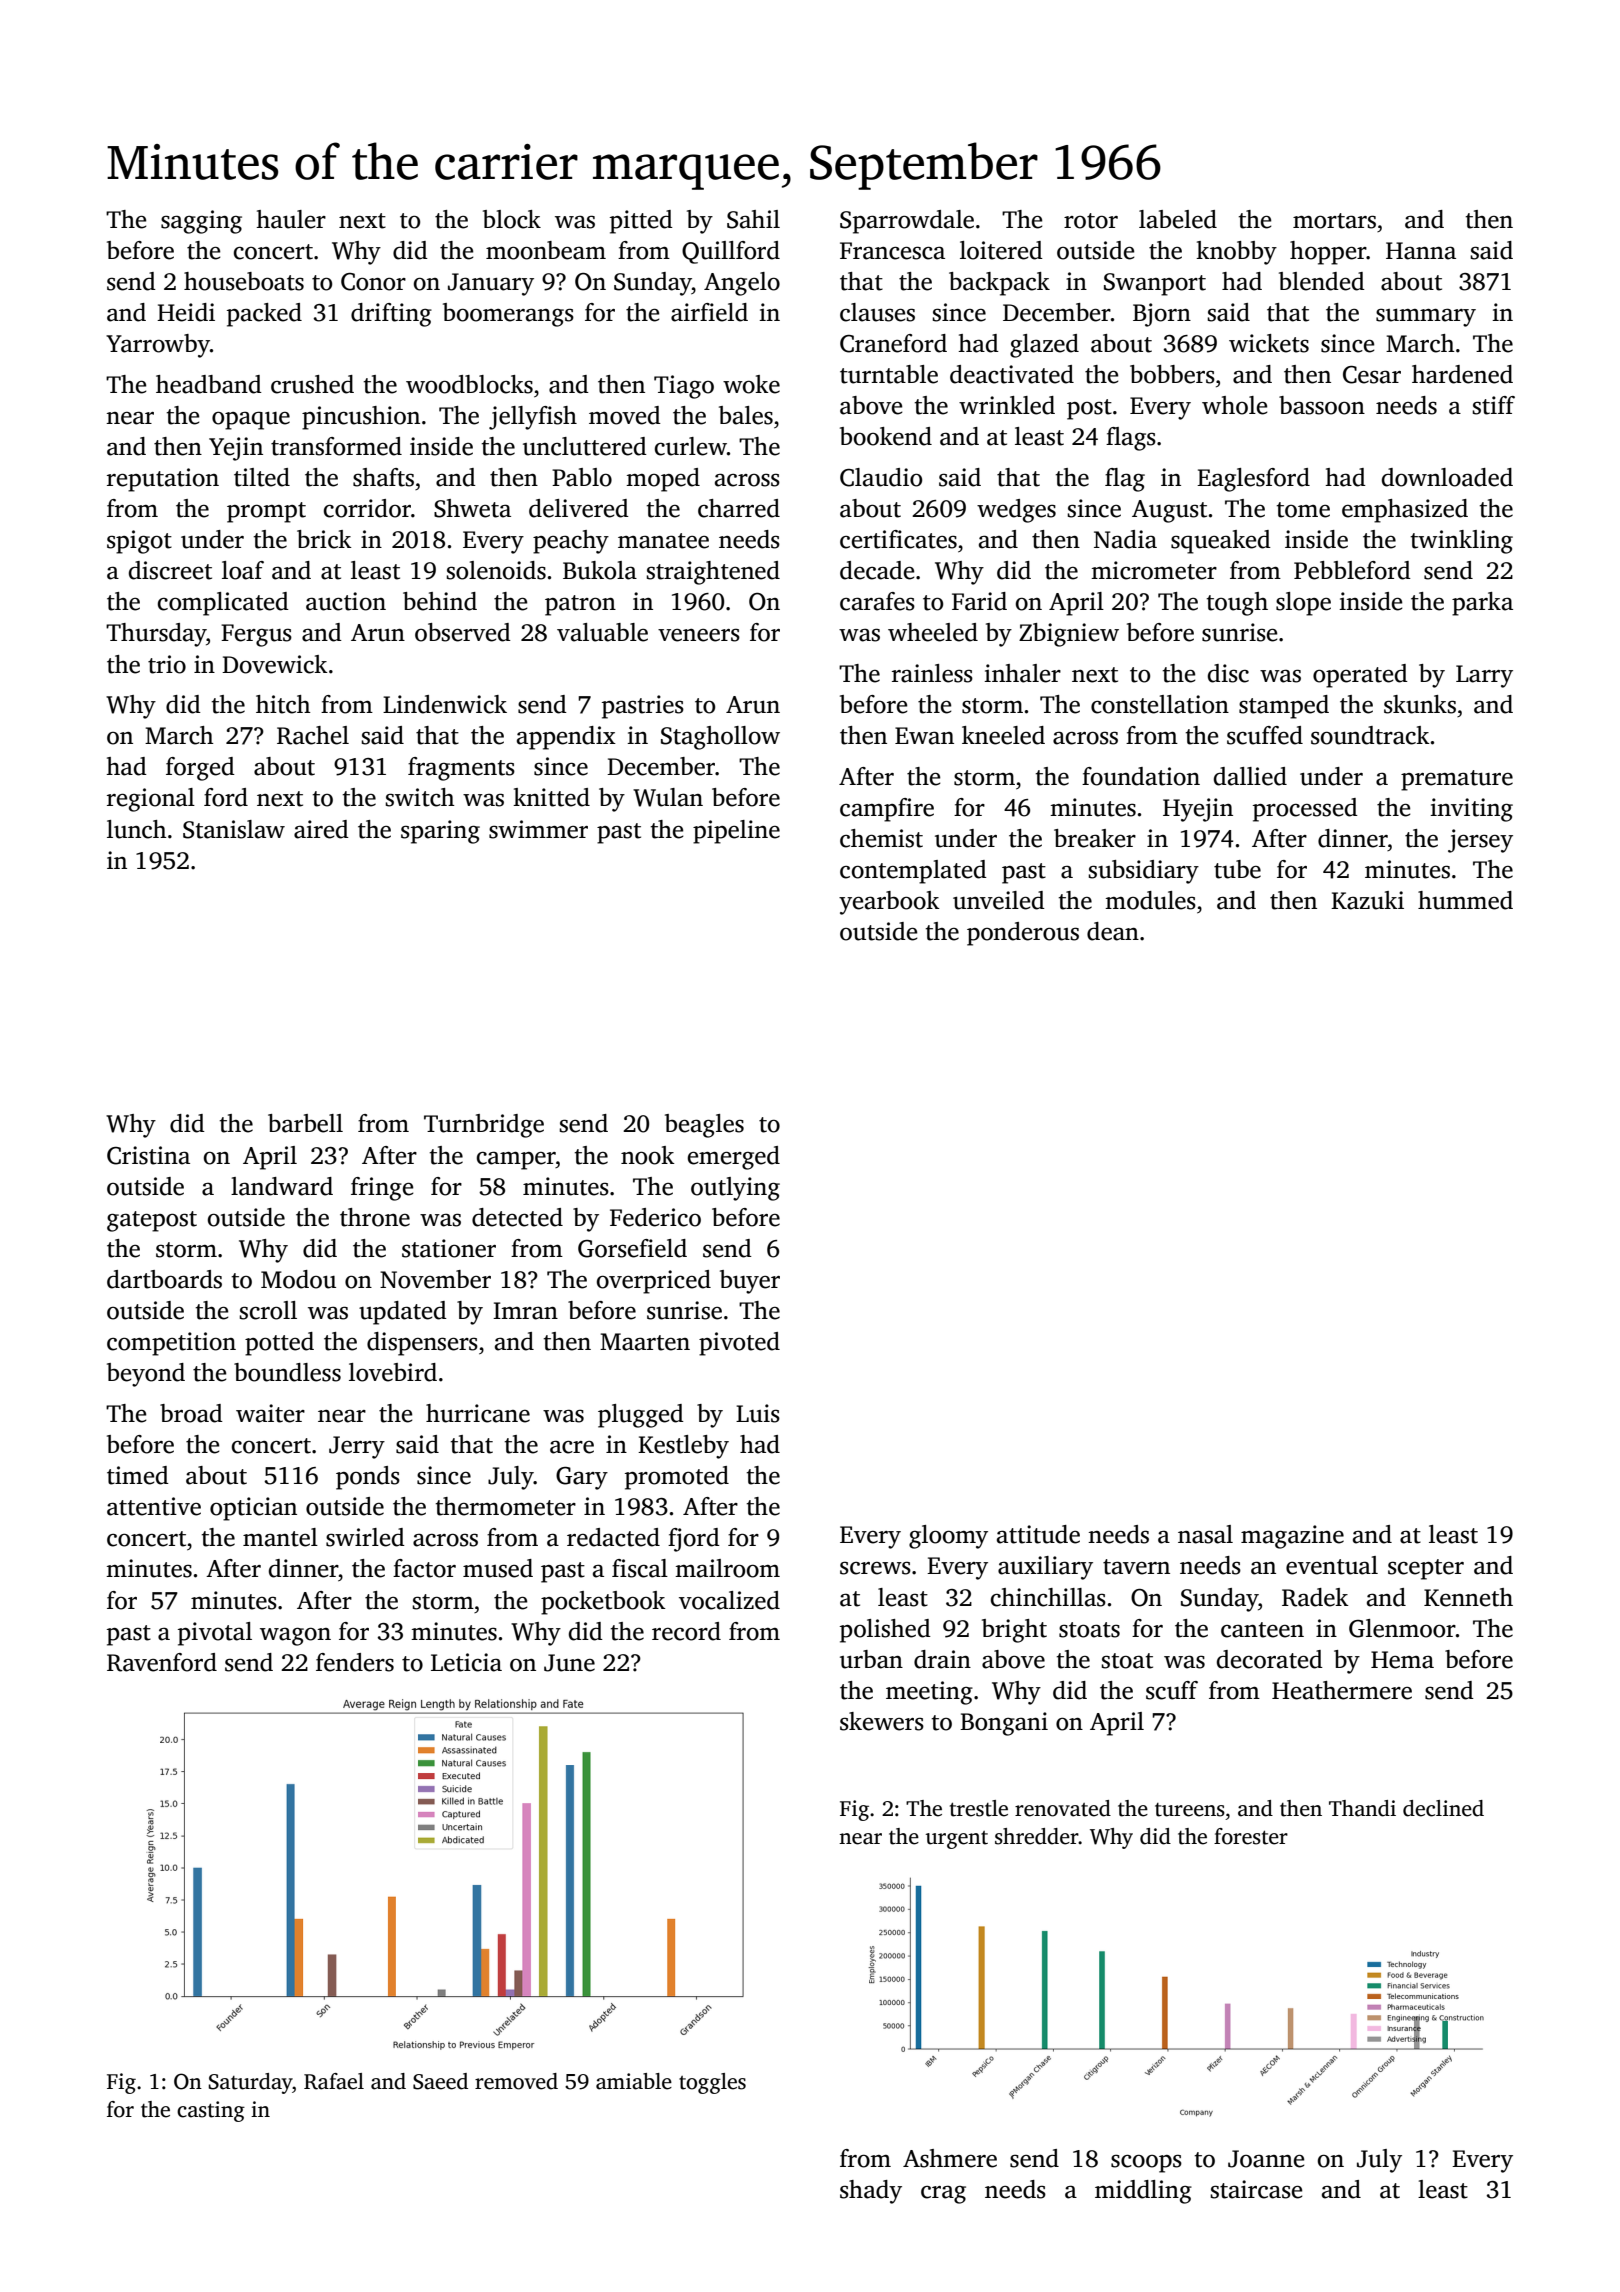 This screenshot has height=2292, width=1620. What do you see at coordinates (1012, 374) in the screenshot?
I see `deactivated` at bounding box center [1012, 374].
